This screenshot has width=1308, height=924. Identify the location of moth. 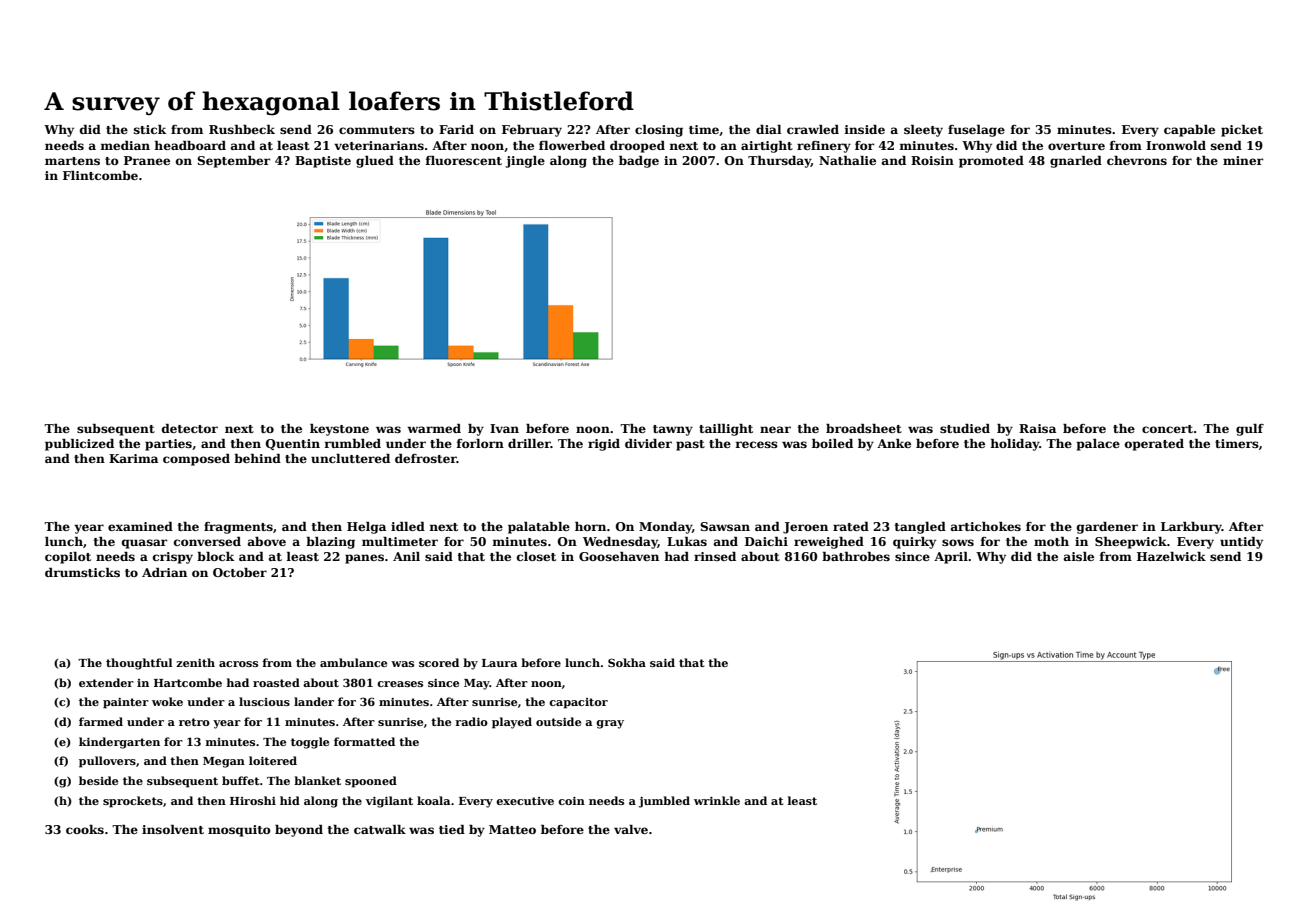
(1051, 541).
